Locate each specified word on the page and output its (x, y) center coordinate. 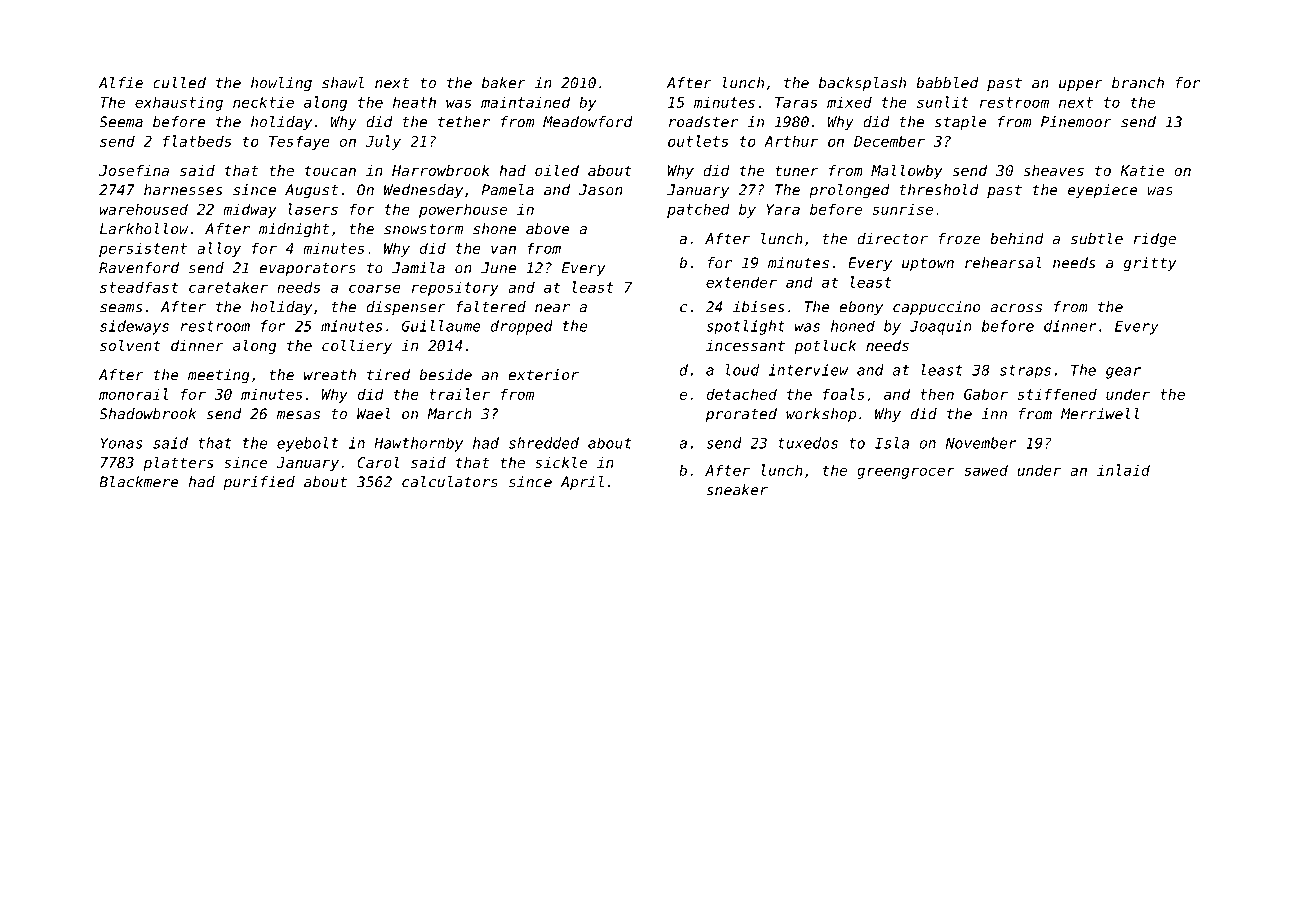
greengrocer (906, 473)
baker (504, 83)
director (892, 238)
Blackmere (139, 482)
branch (1138, 83)
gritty (1150, 264)
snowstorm (423, 229)
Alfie (121, 83)
